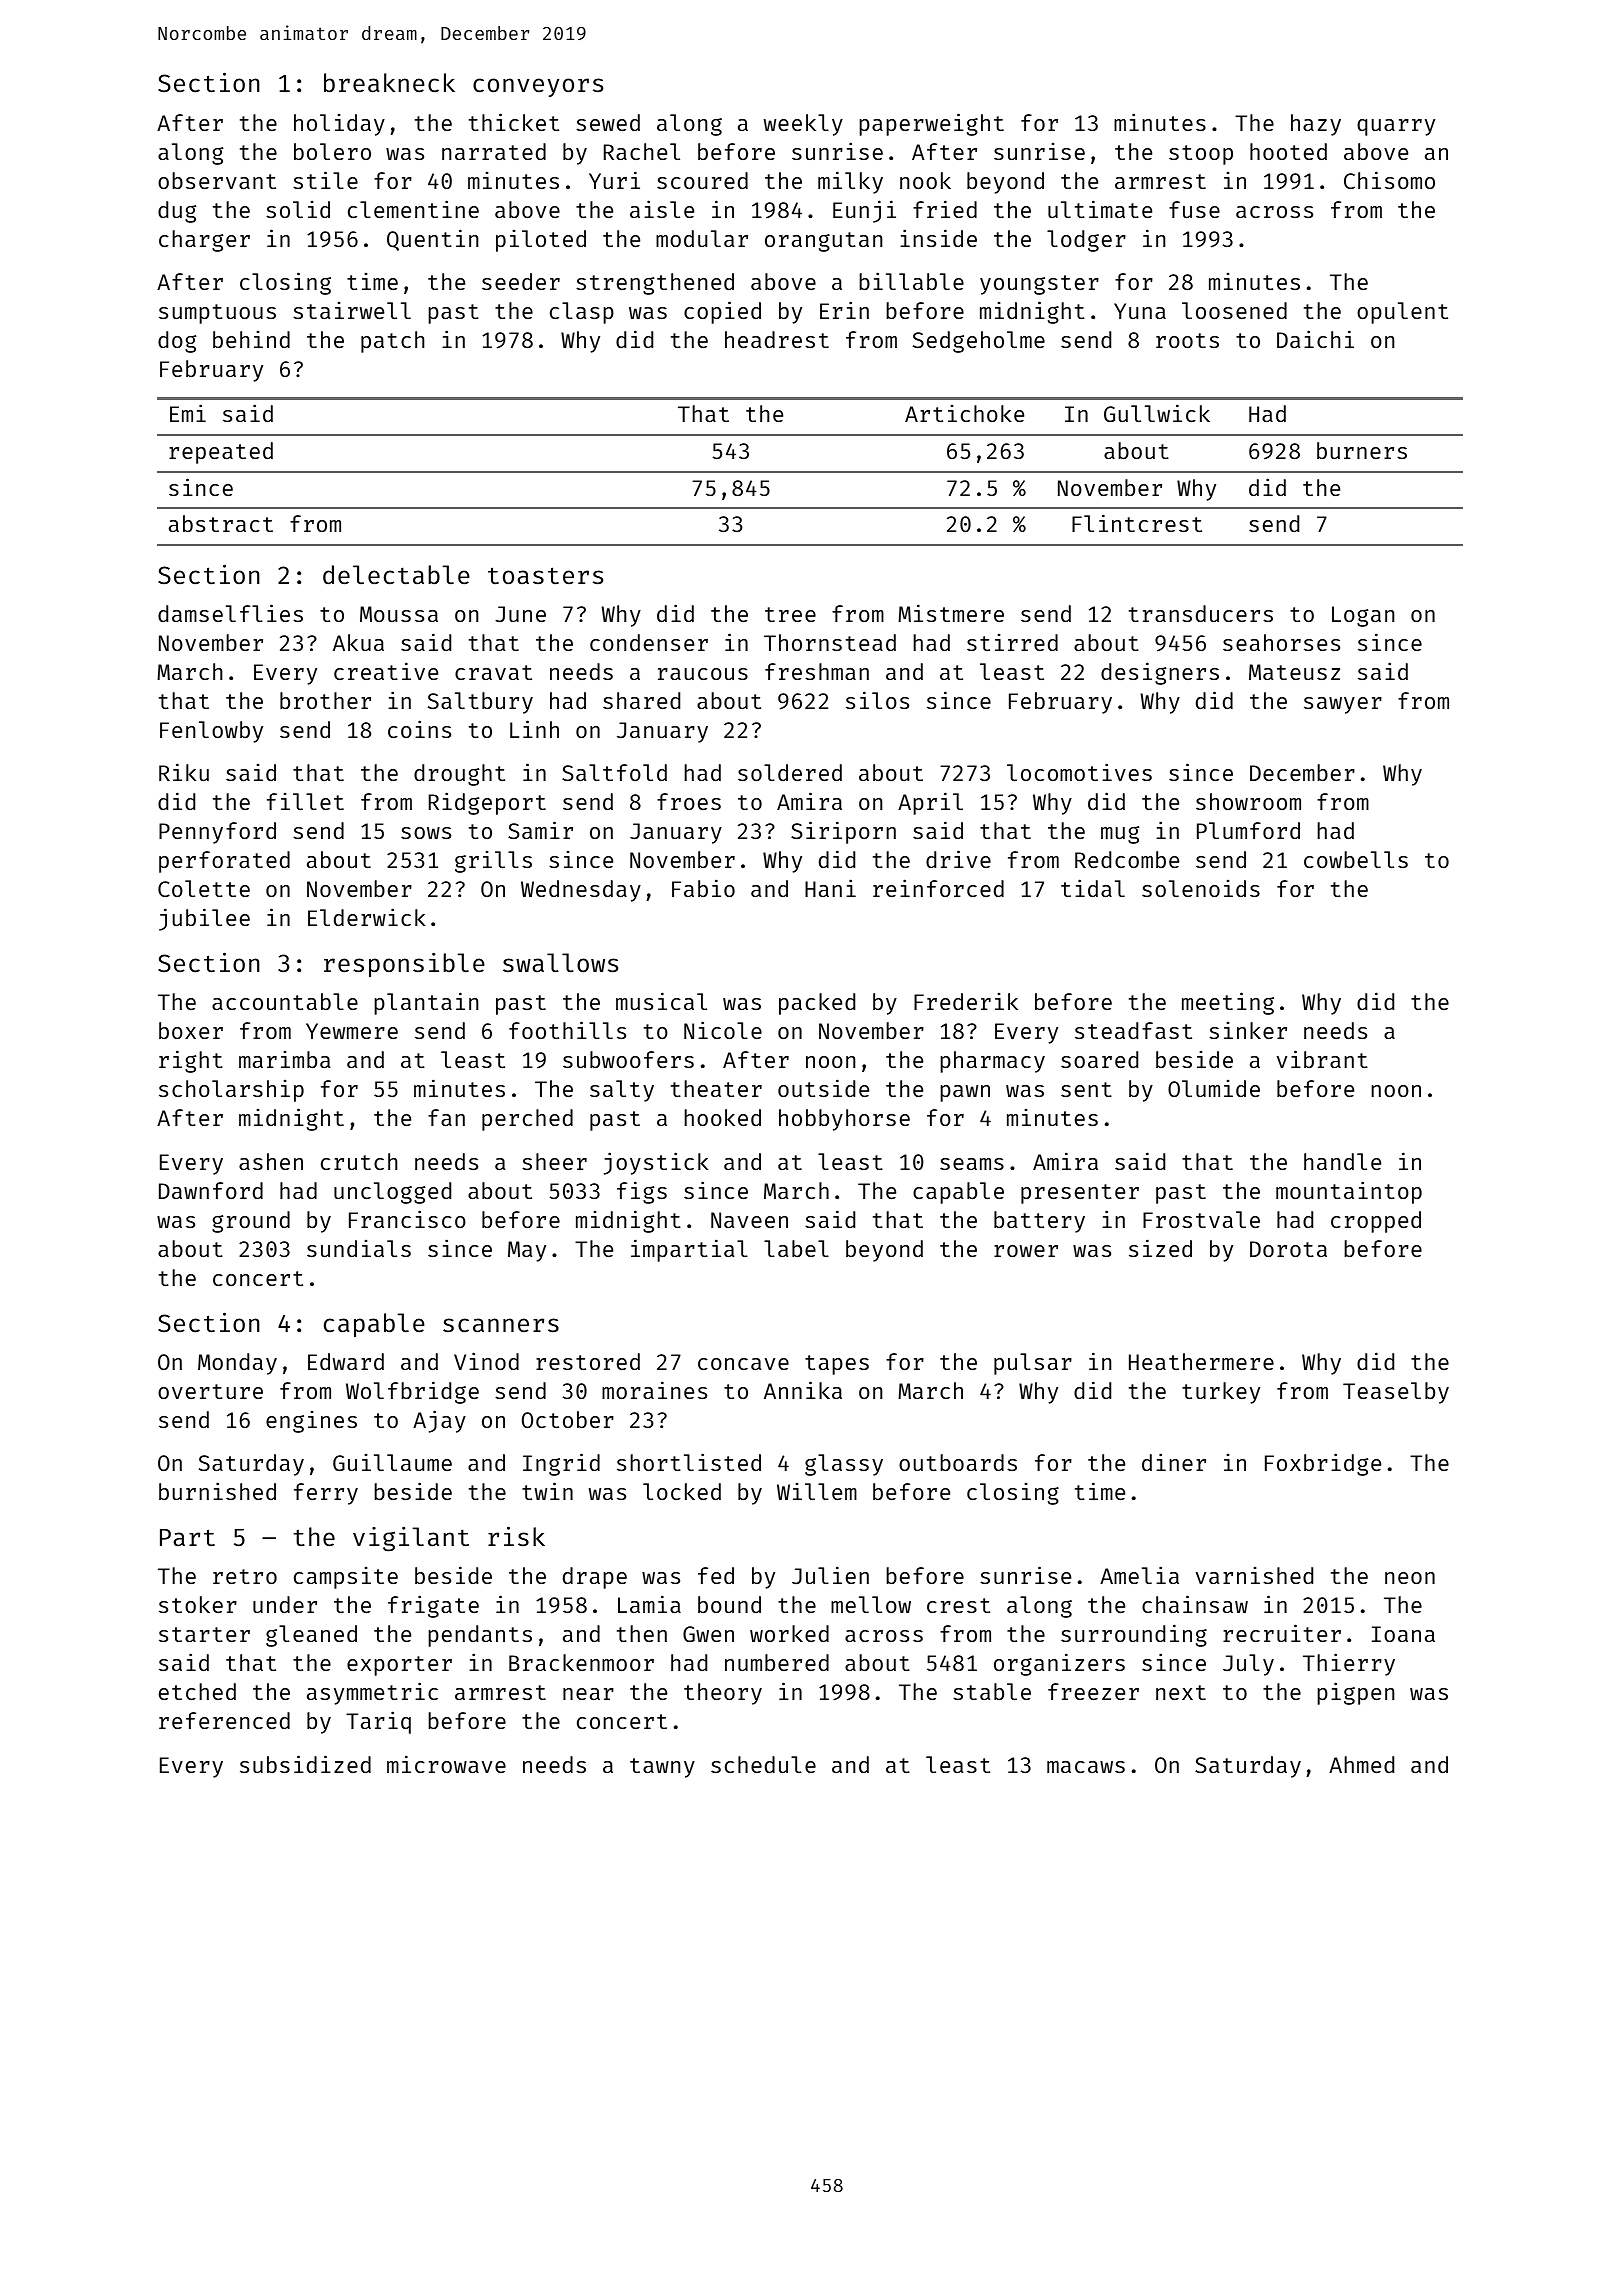 The width and height of the screenshot is (1620, 2292). Describe the element at coordinates (197, 1691) in the screenshot. I see `etched` at that location.
